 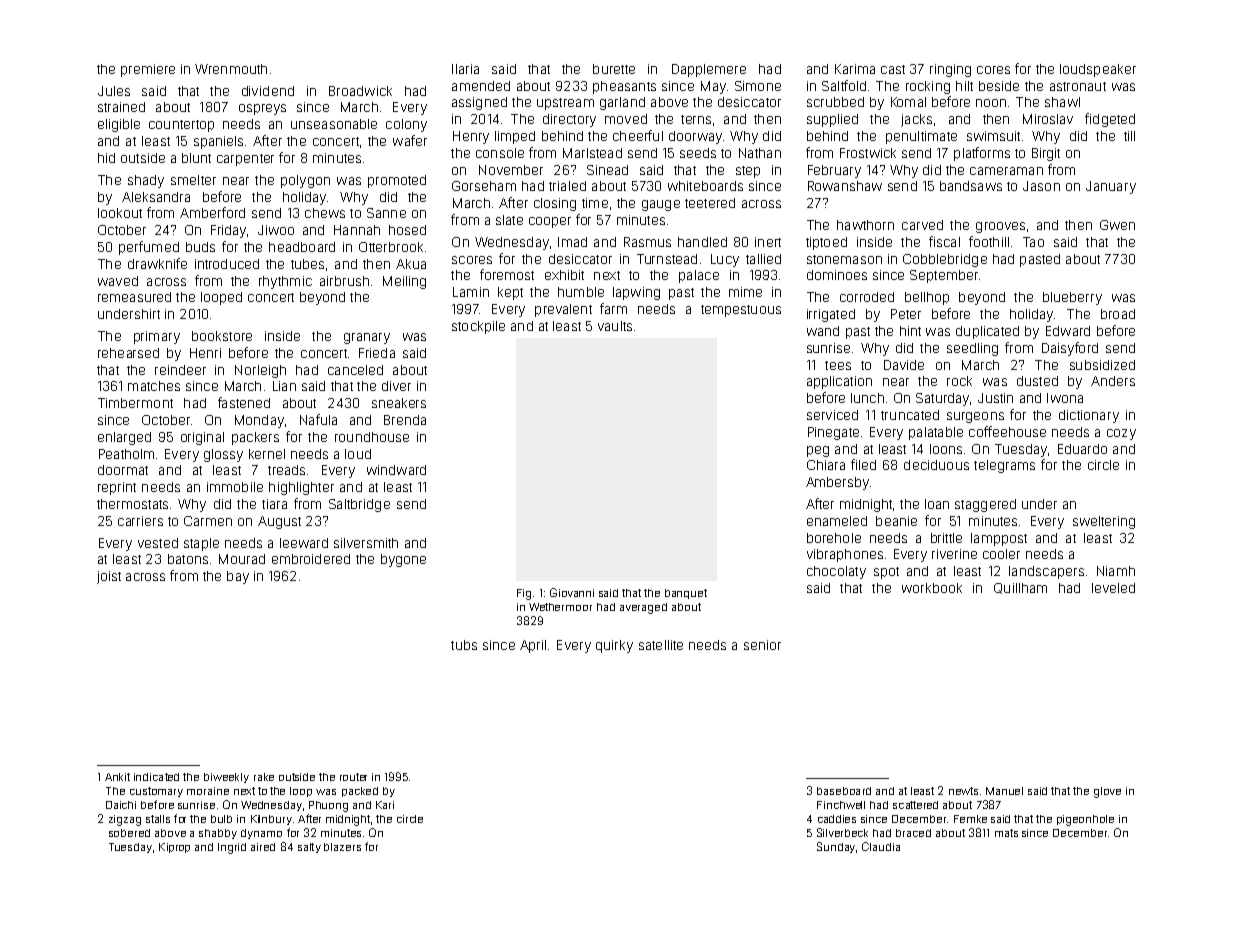 I want to click on scrubbed, so click(x=835, y=102).
